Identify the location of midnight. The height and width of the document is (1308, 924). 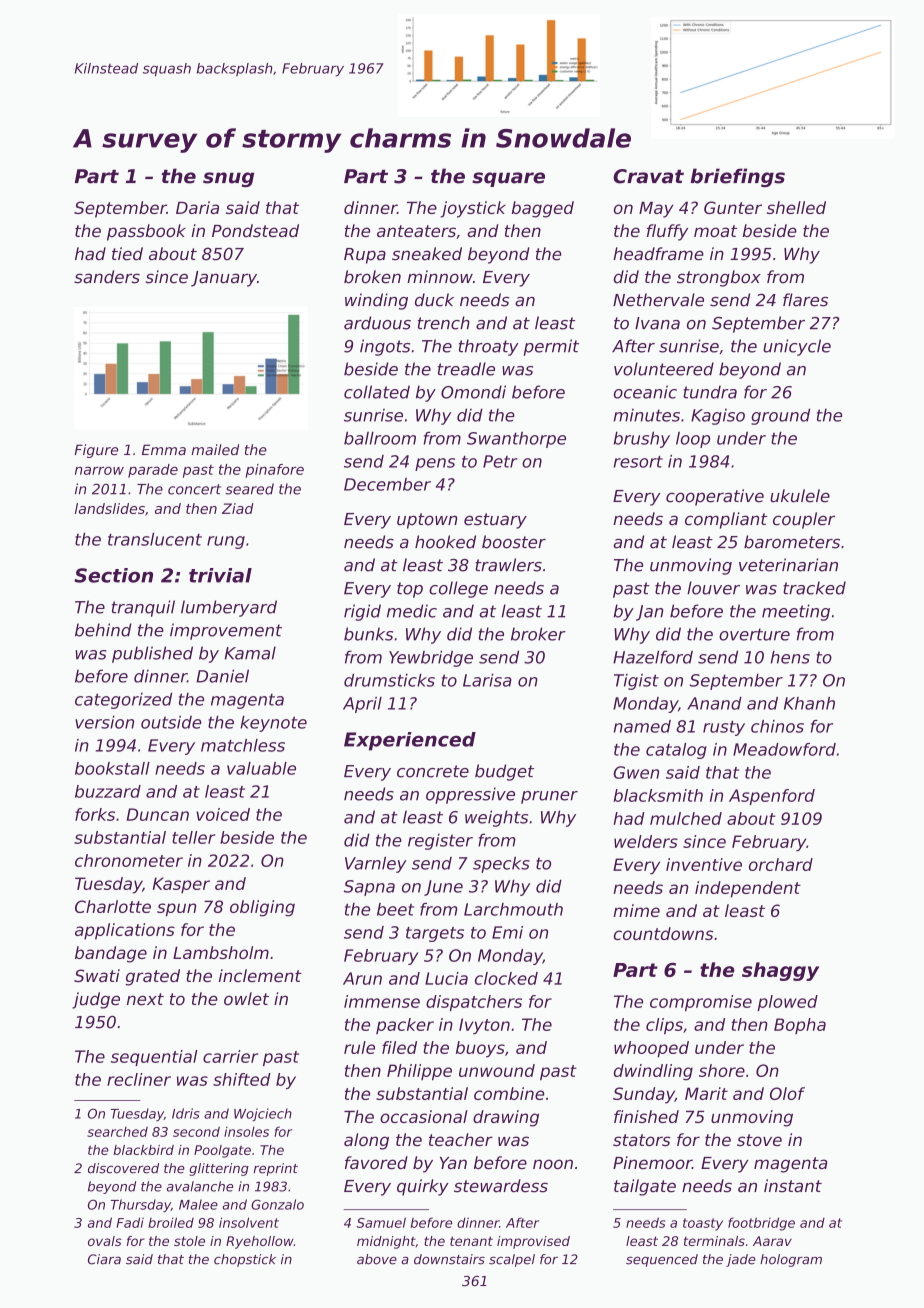
(386, 1242).
